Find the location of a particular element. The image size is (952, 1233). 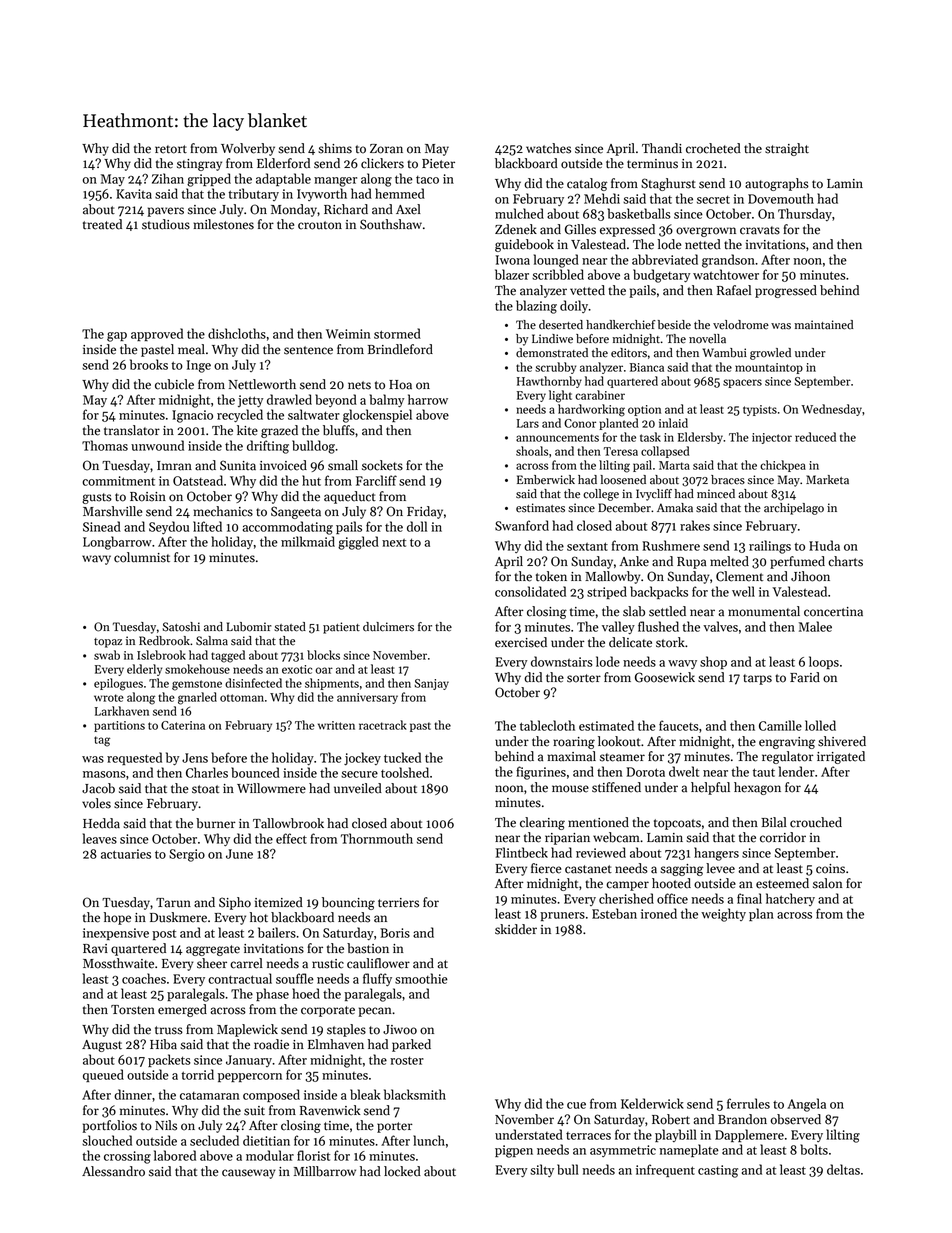

Jiwoo is located at coordinates (400, 1030).
